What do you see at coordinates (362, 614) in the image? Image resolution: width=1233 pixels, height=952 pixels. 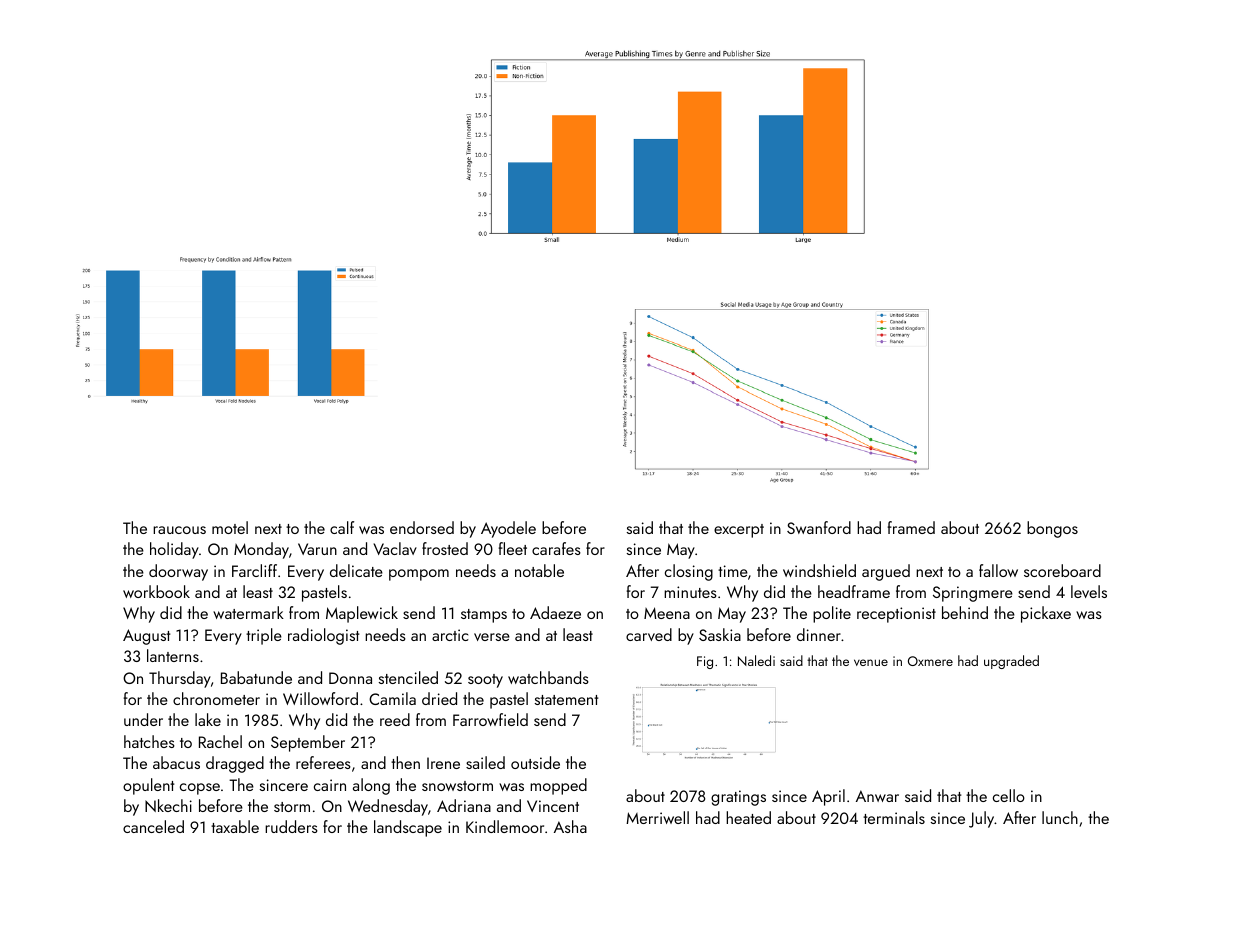 I see `Maplewick` at bounding box center [362, 614].
